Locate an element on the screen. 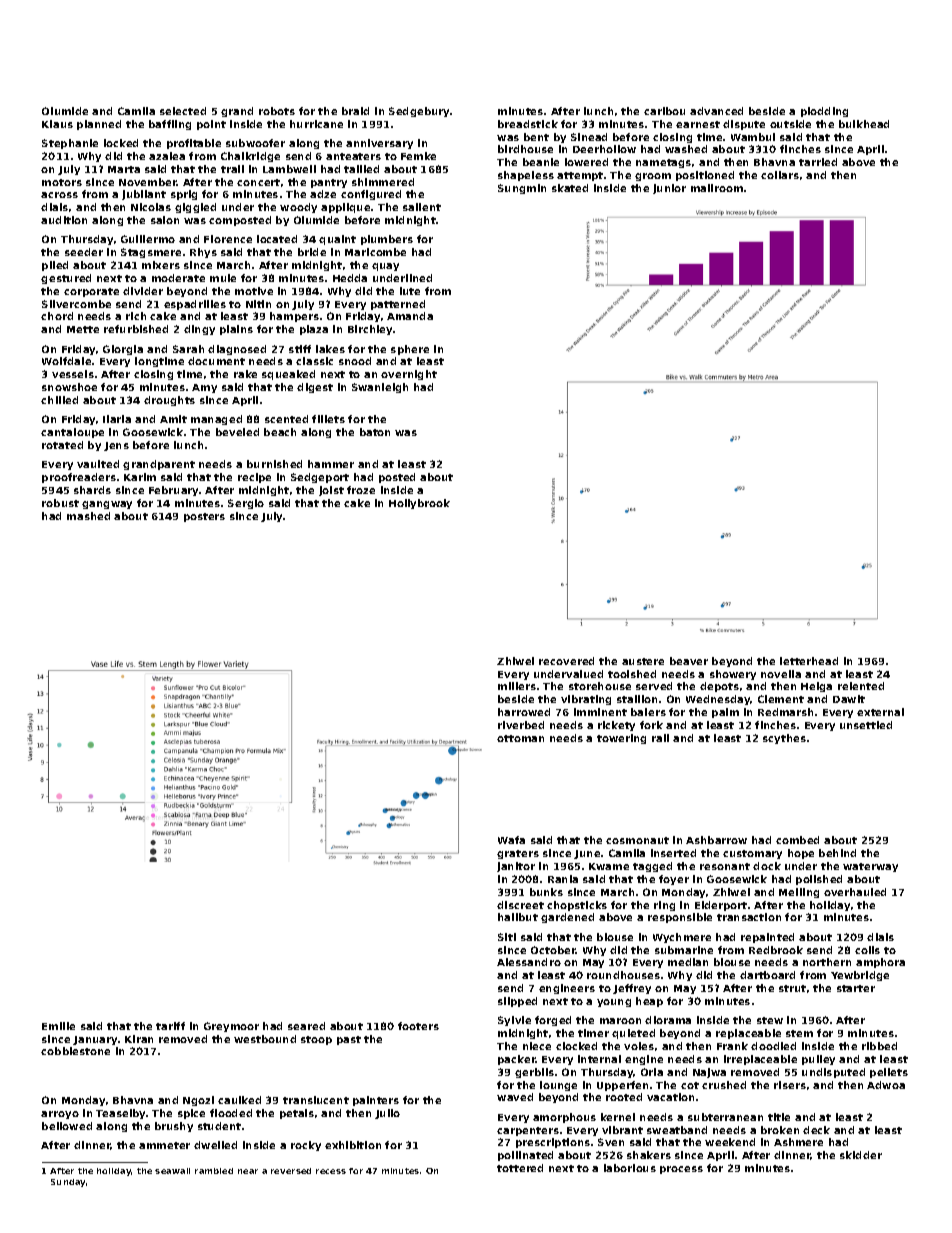 The width and height of the screenshot is (952, 1233). Rhys is located at coordinates (203, 253).
